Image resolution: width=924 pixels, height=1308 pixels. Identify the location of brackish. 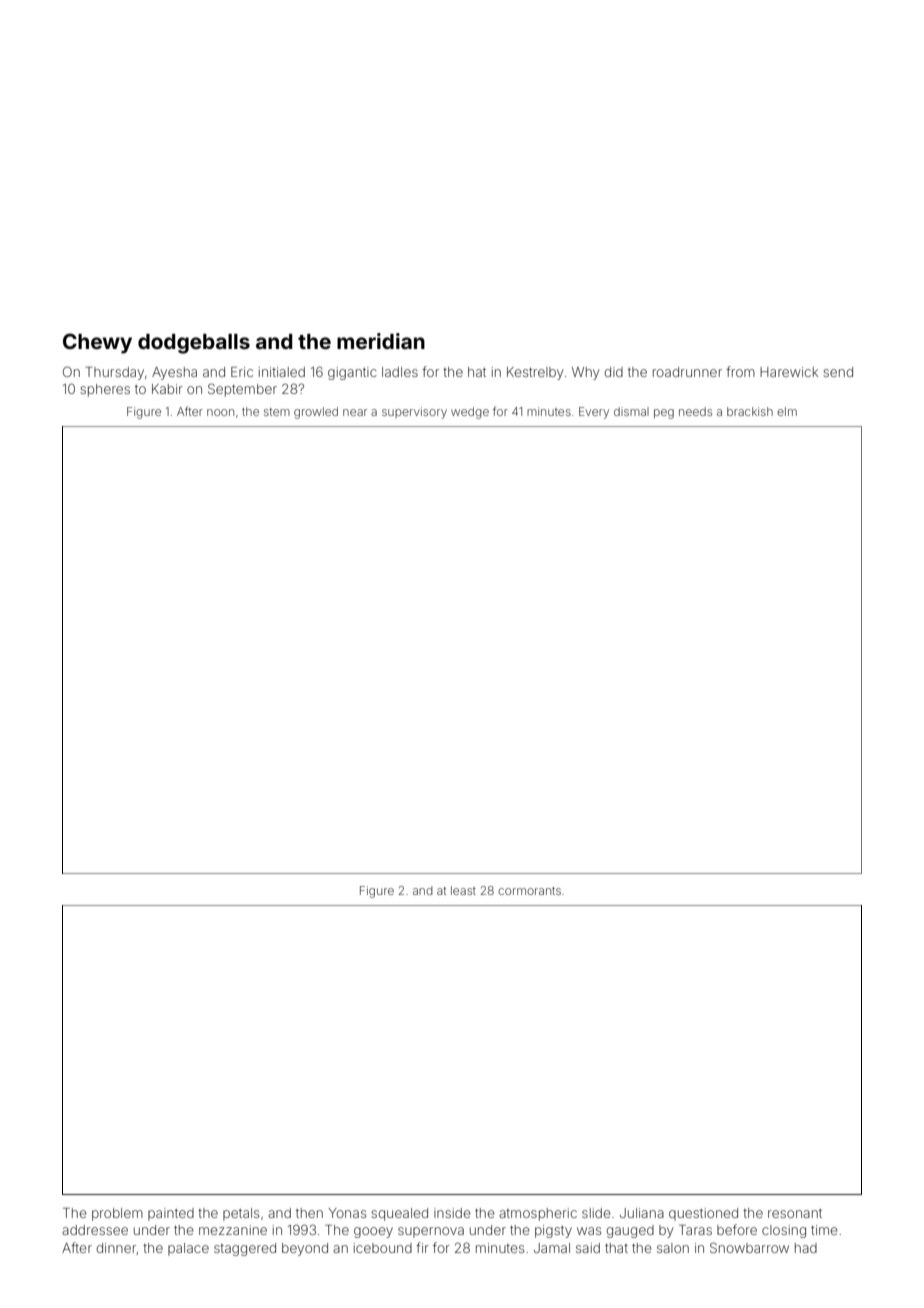
(750, 411).
